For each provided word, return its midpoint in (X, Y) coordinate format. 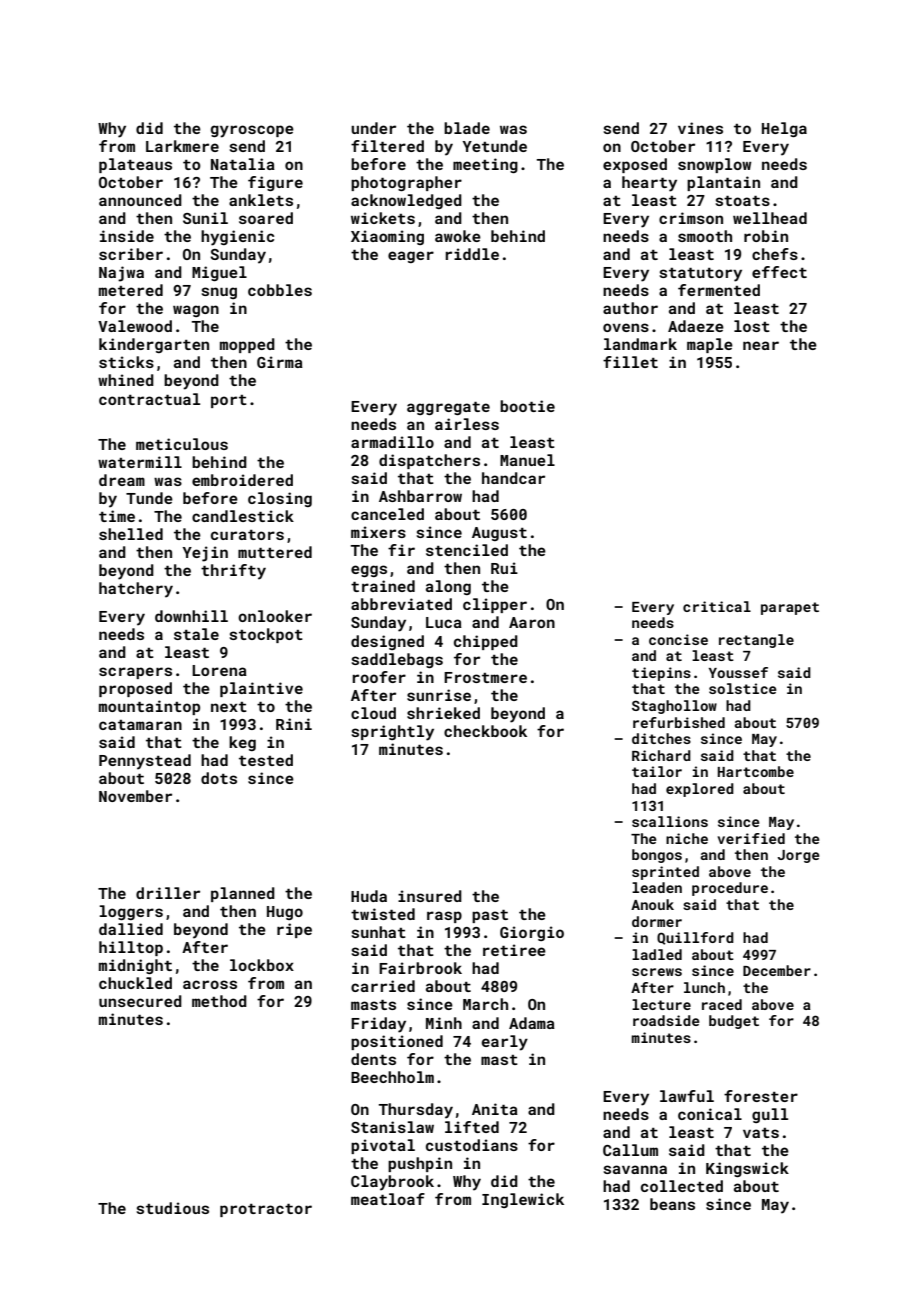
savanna (635, 1169)
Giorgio (532, 933)
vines (700, 128)
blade (467, 128)
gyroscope (252, 131)
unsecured (140, 1001)
